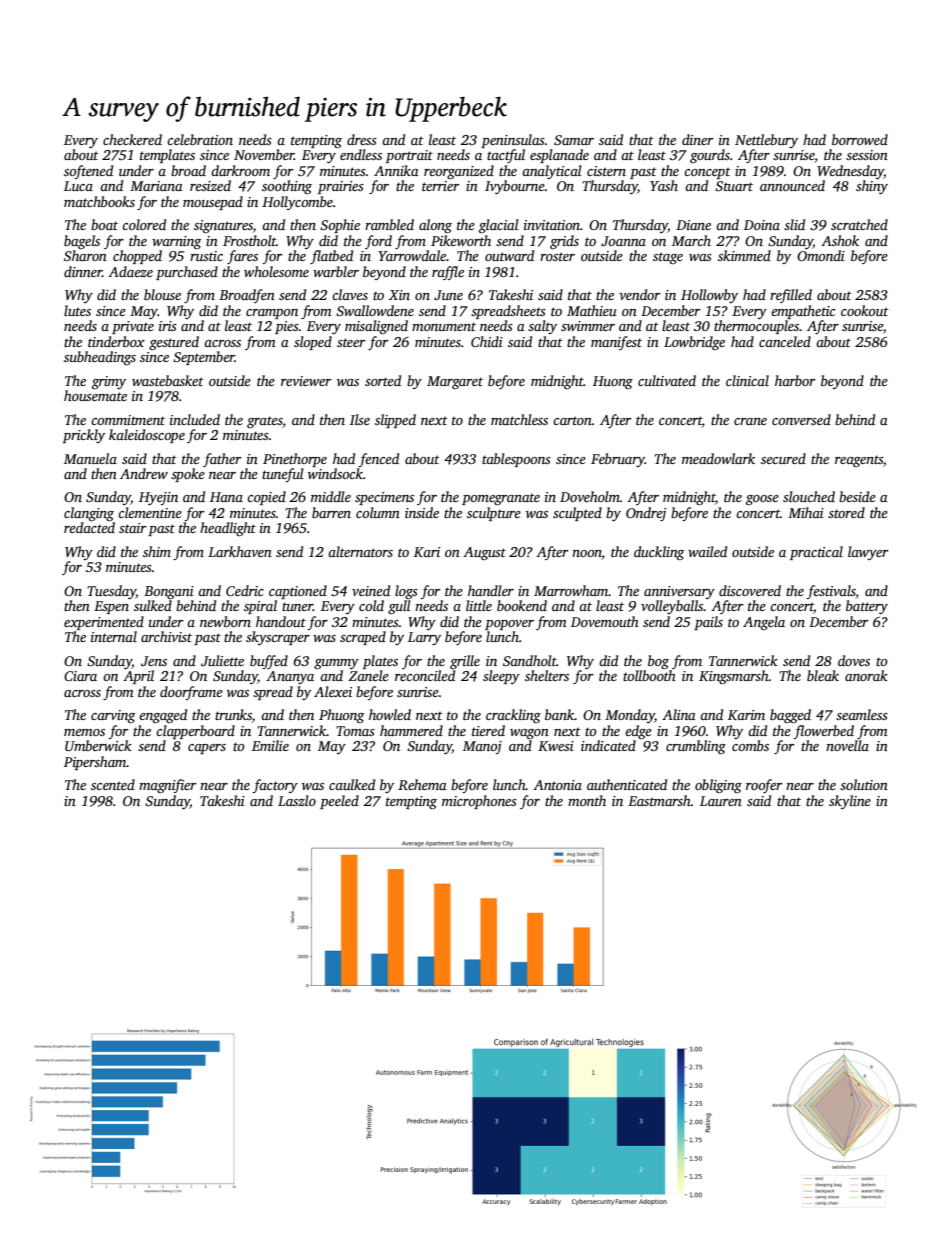 This screenshot has width=952, height=1233. I want to click on Angela, so click(764, 623).
